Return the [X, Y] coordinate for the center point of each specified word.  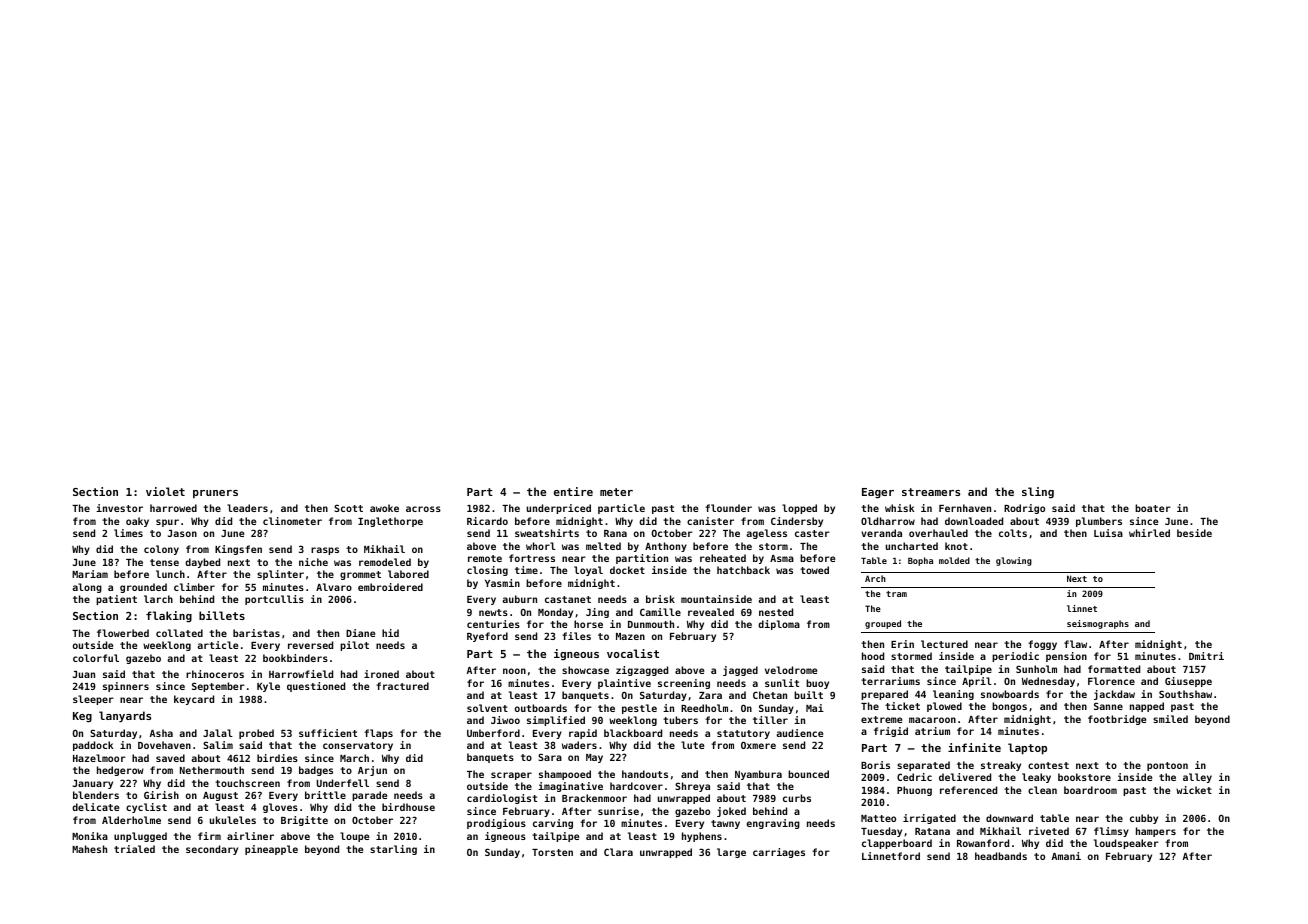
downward [1009, 818]
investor [119, 508]
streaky [1001, 766]
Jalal [218, 733]
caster [812, 533]
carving [553, 824]
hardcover [636, 786]
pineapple [271, 850]
